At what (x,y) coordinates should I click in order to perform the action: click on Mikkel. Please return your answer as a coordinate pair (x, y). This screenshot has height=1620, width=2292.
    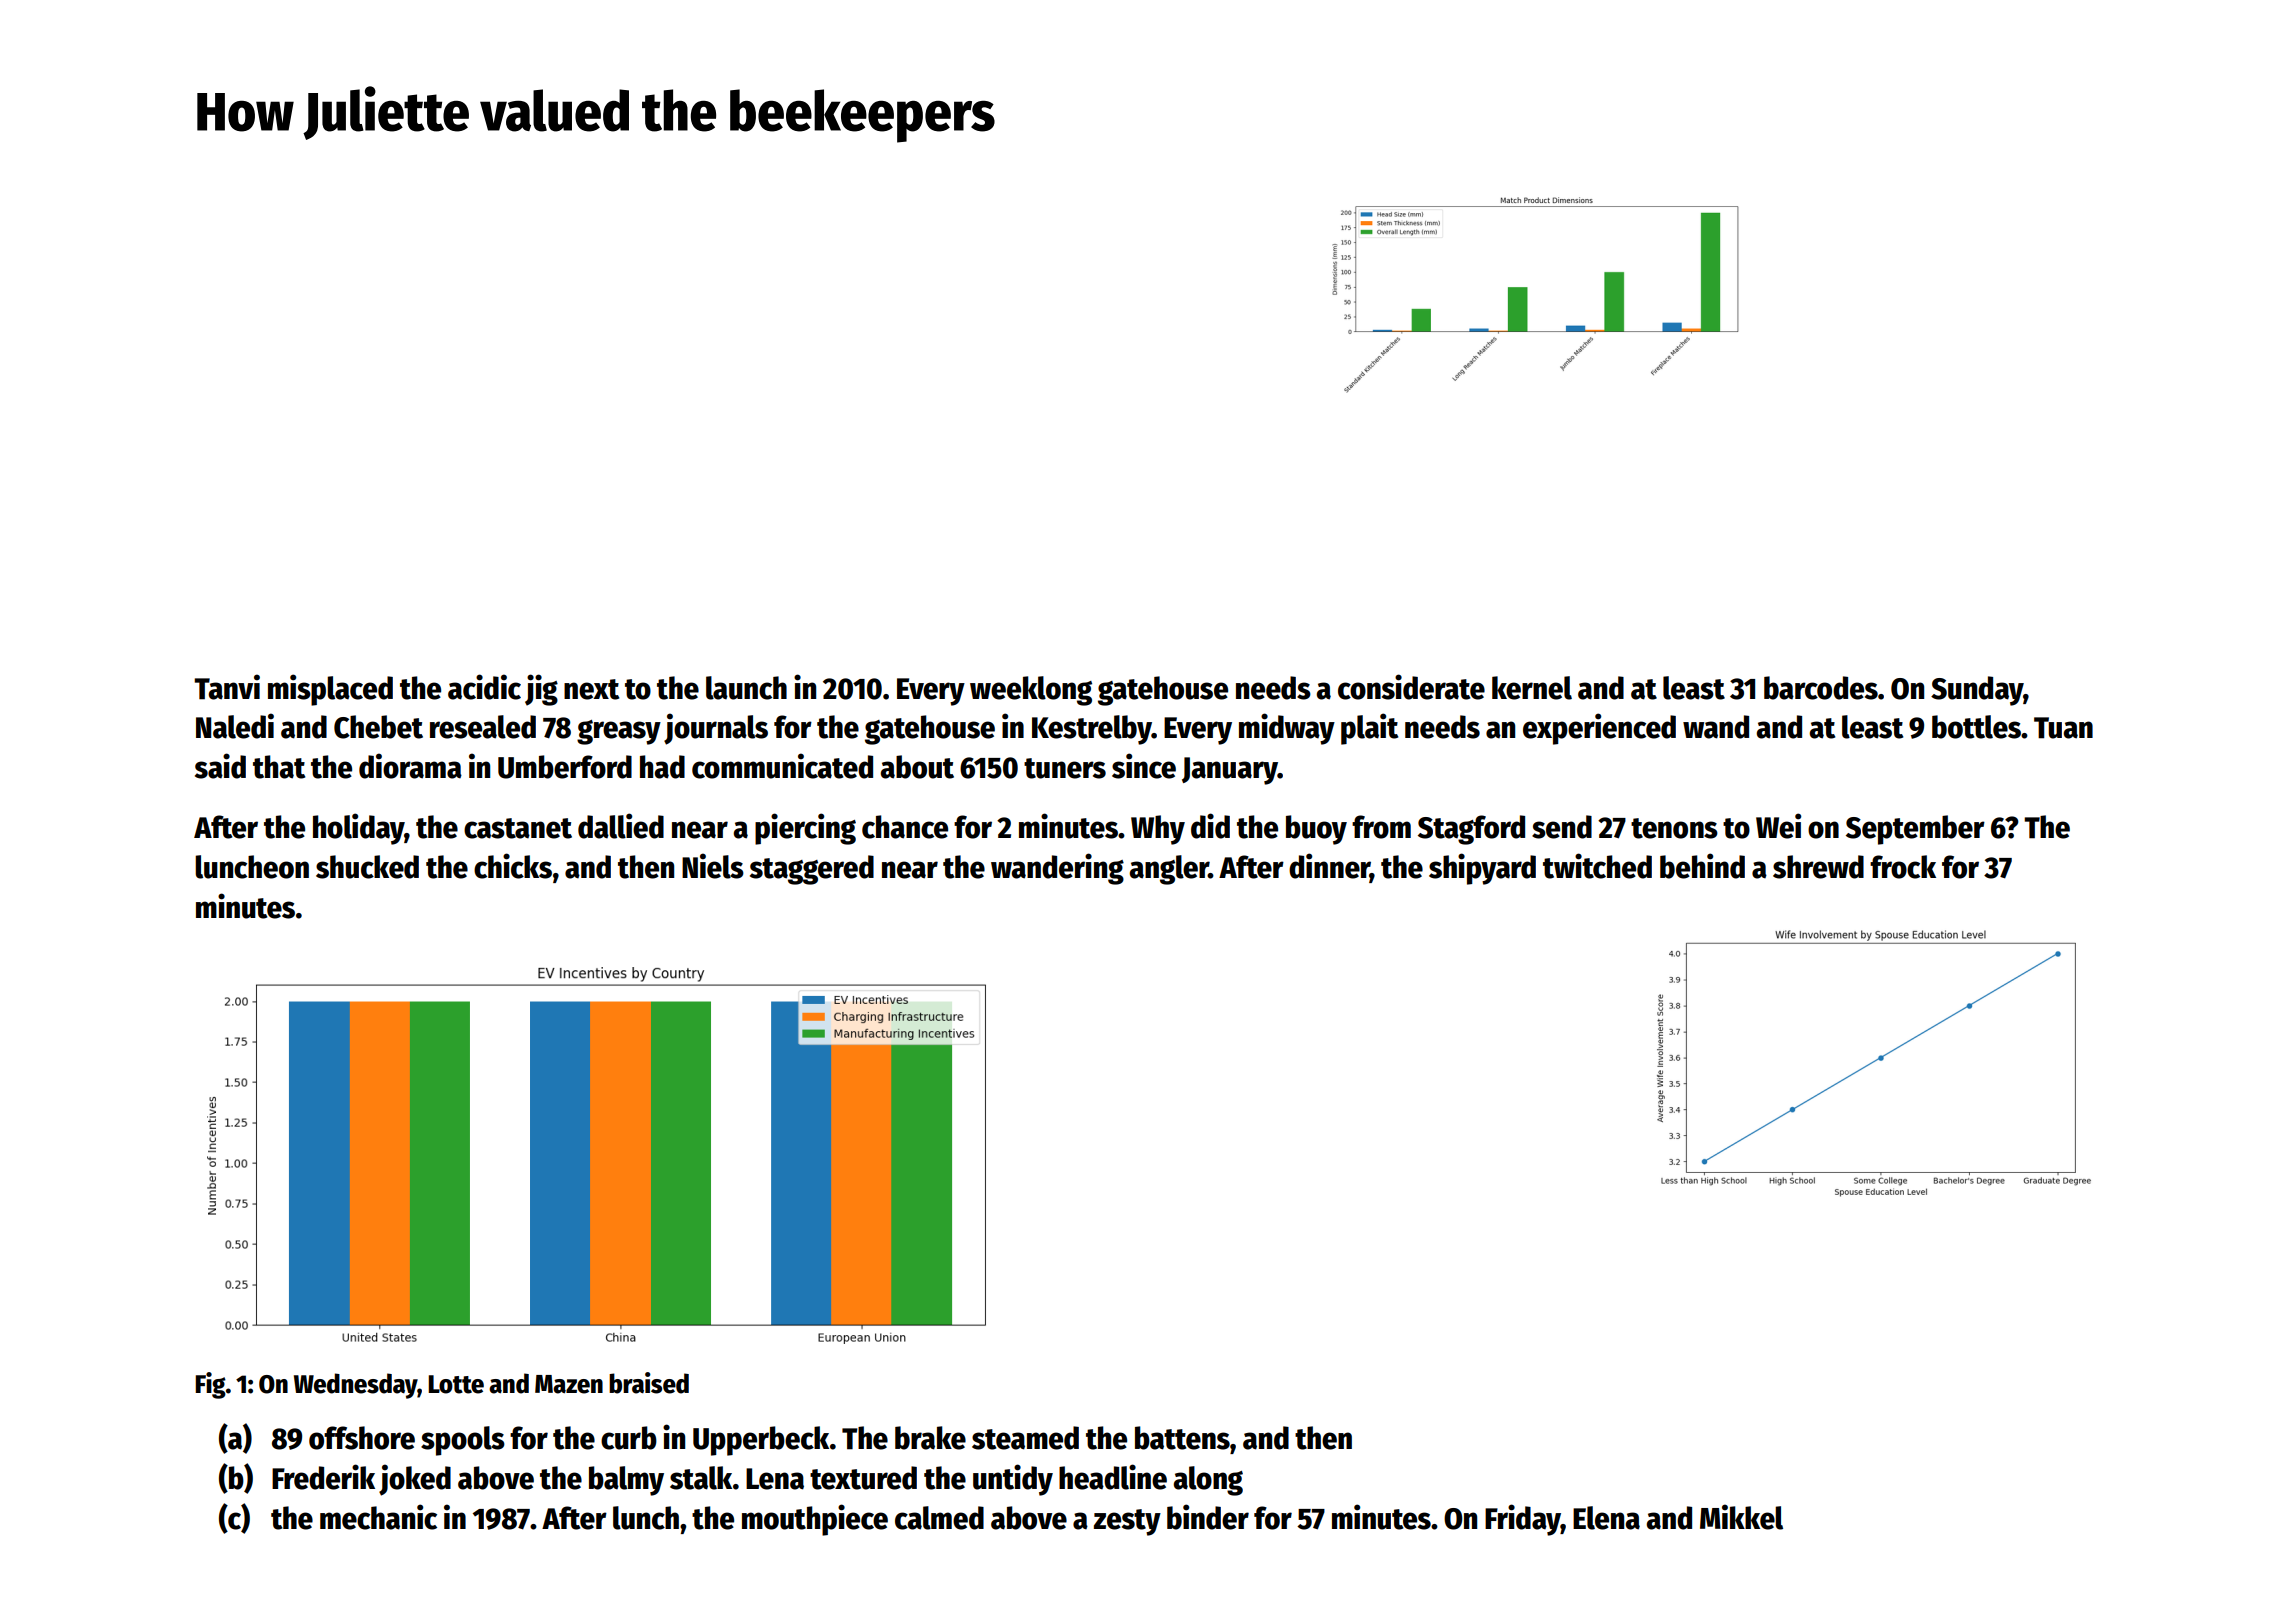
    Looking at the image, I should click on (1741, 1517).
